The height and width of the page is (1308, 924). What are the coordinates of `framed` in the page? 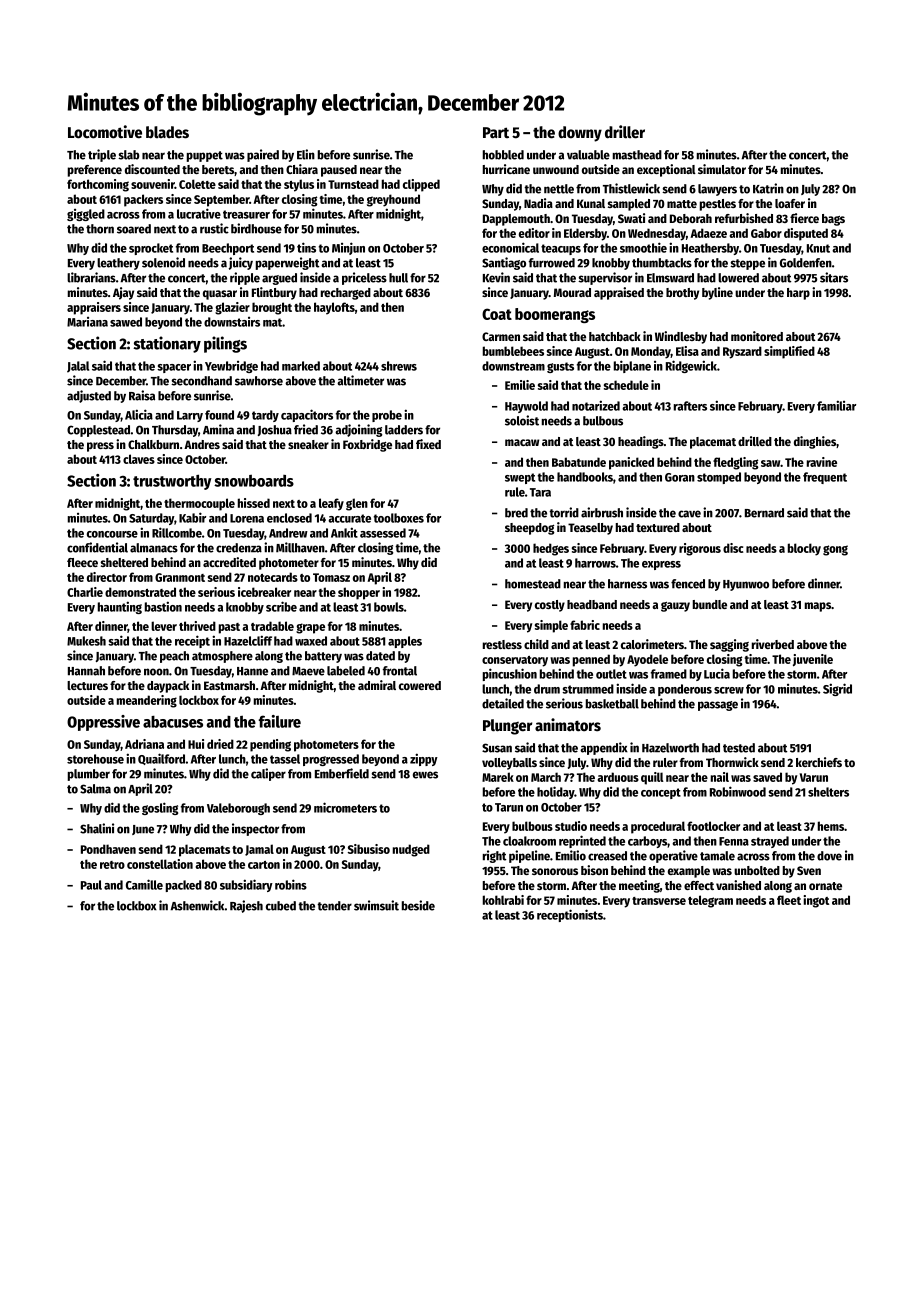 It's located at (669, 674).
